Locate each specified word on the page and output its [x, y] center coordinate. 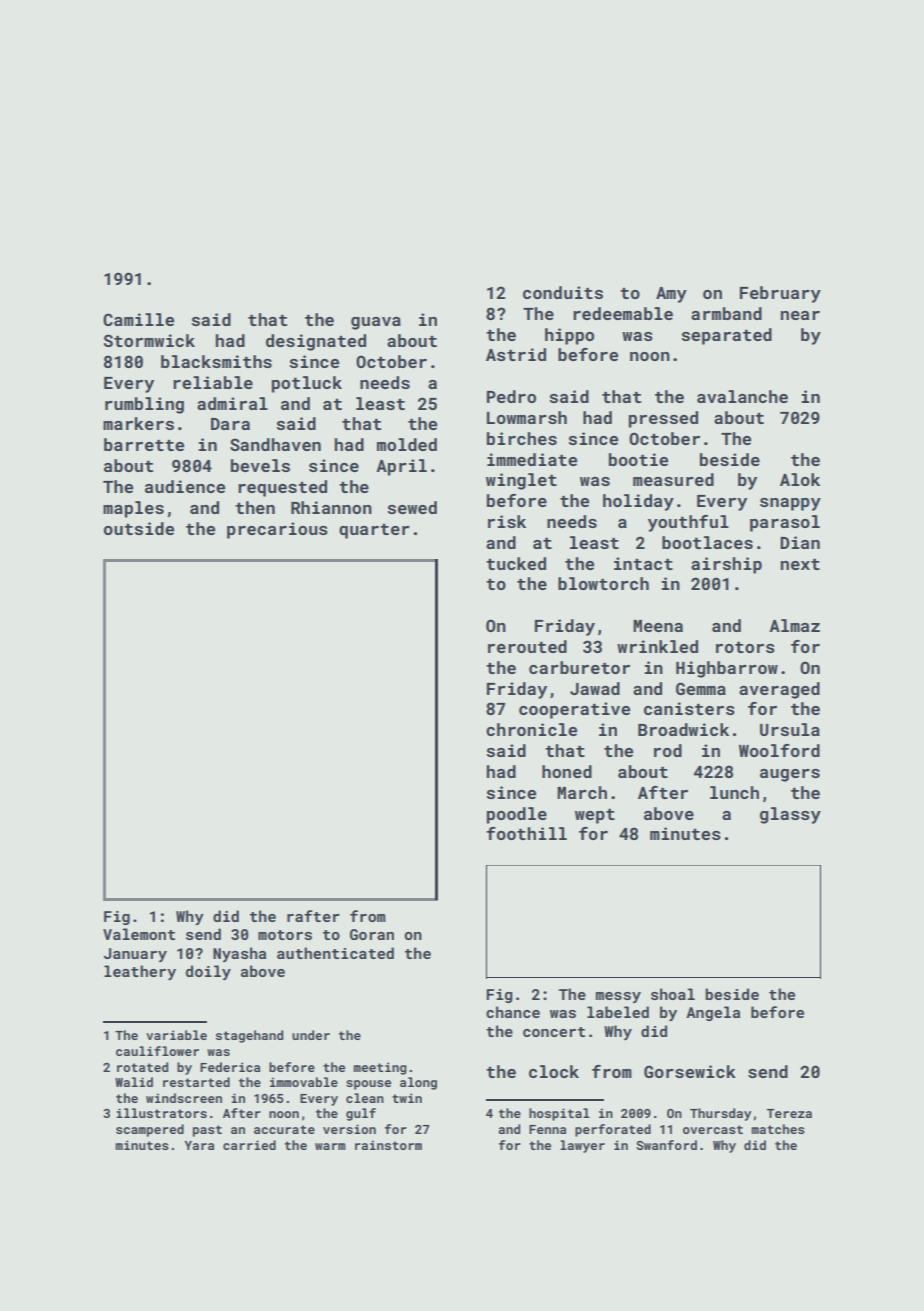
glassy [790, 815]
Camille [138, 319]
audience [185, 486]
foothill [526, 833]
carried [249, 1145]
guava [376, 323]
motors [285, 935]
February [780, 294]
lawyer [582, 1146]
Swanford [666, 1145]
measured [673, 479]
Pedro [511, 396]
